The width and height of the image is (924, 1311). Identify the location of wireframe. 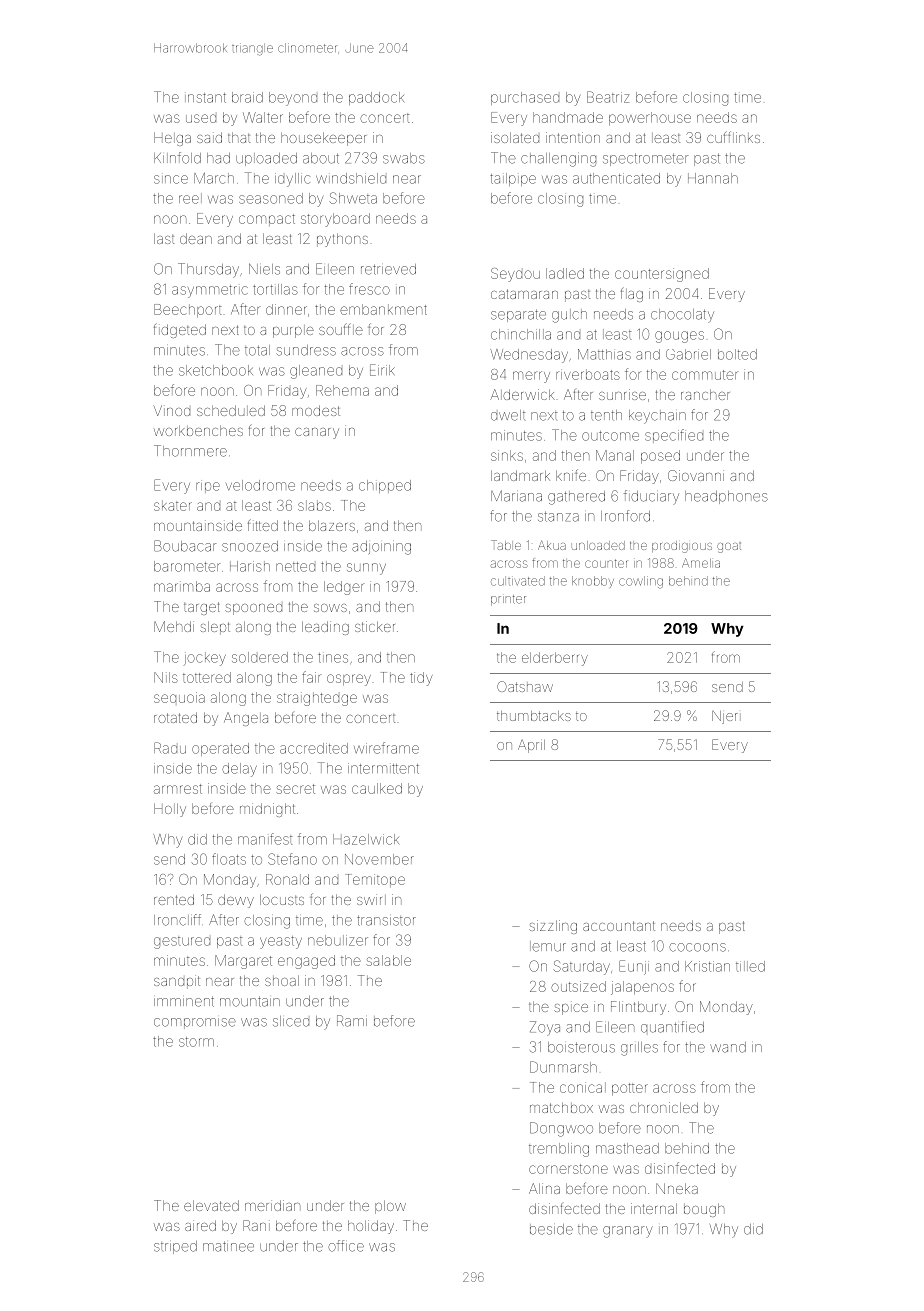
(386, 748).
